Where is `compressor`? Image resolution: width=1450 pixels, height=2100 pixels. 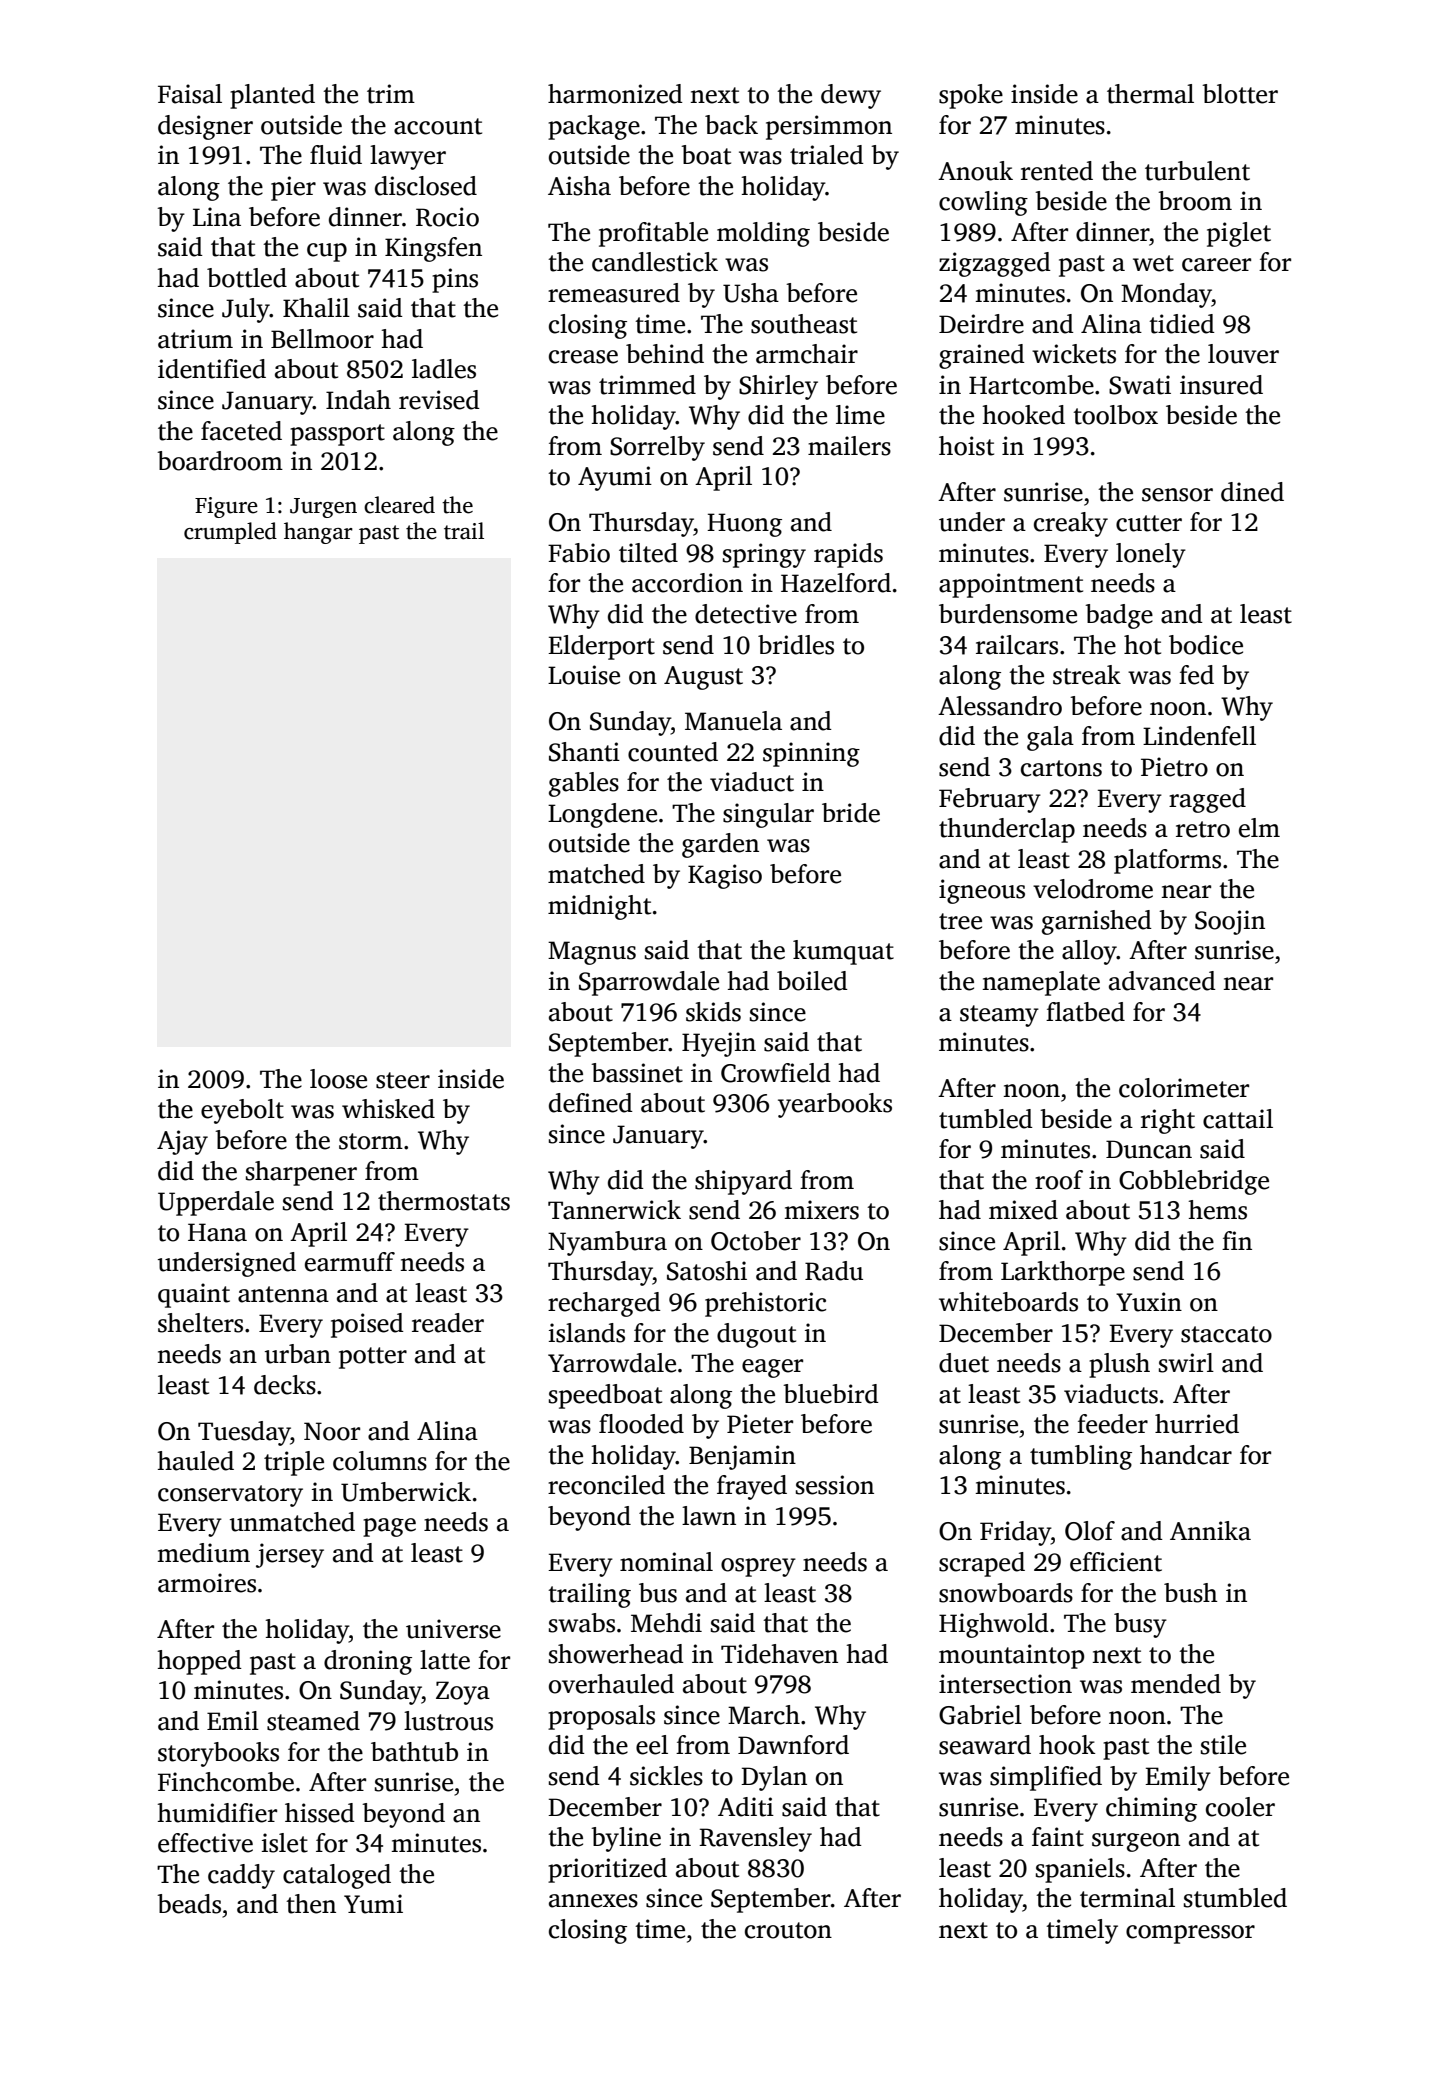
compressor is located at coordinates (1190, 1934).
